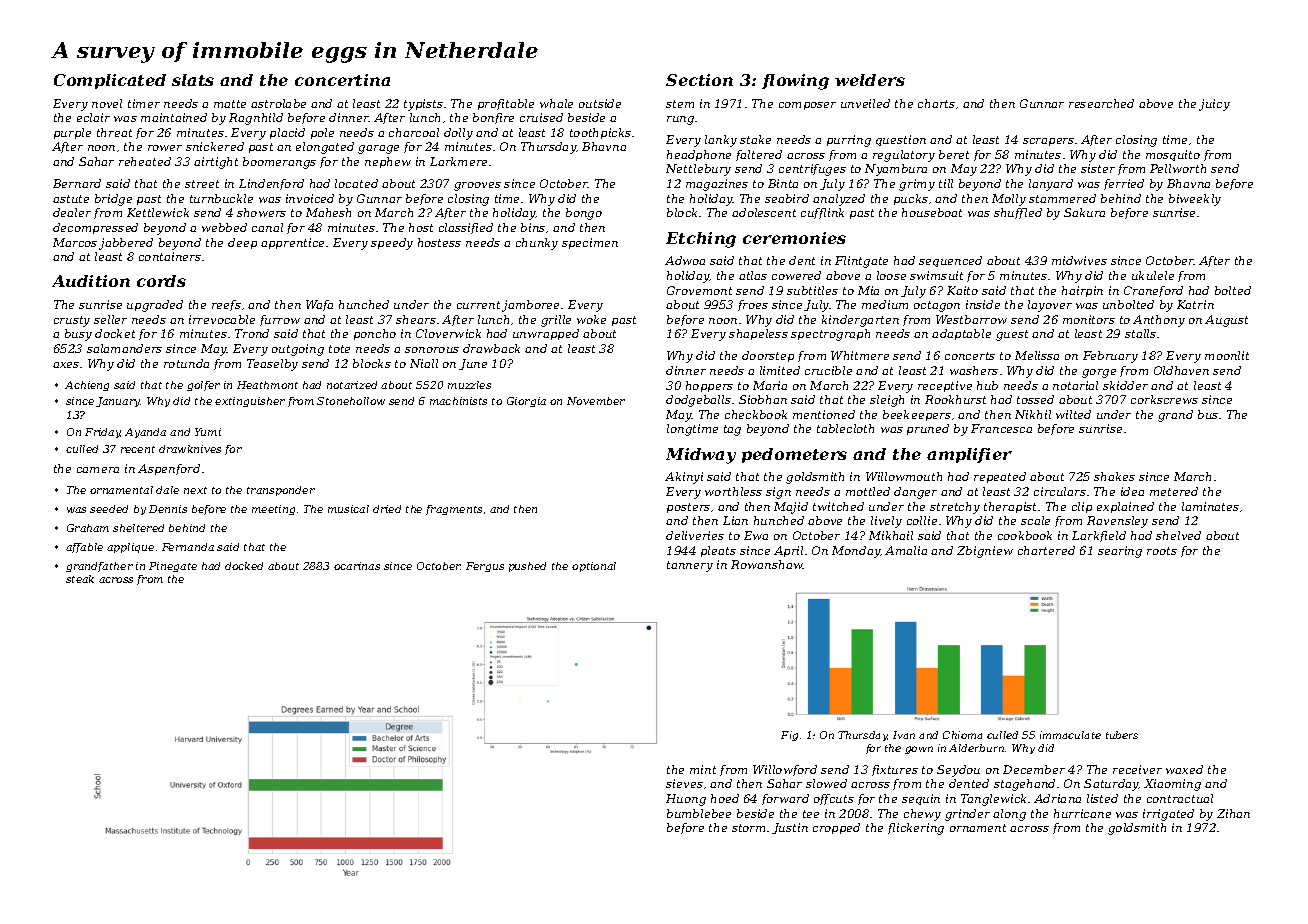  Describe the element at coordinates (703, 769) in the screenshot. I see `mint` at that location.
